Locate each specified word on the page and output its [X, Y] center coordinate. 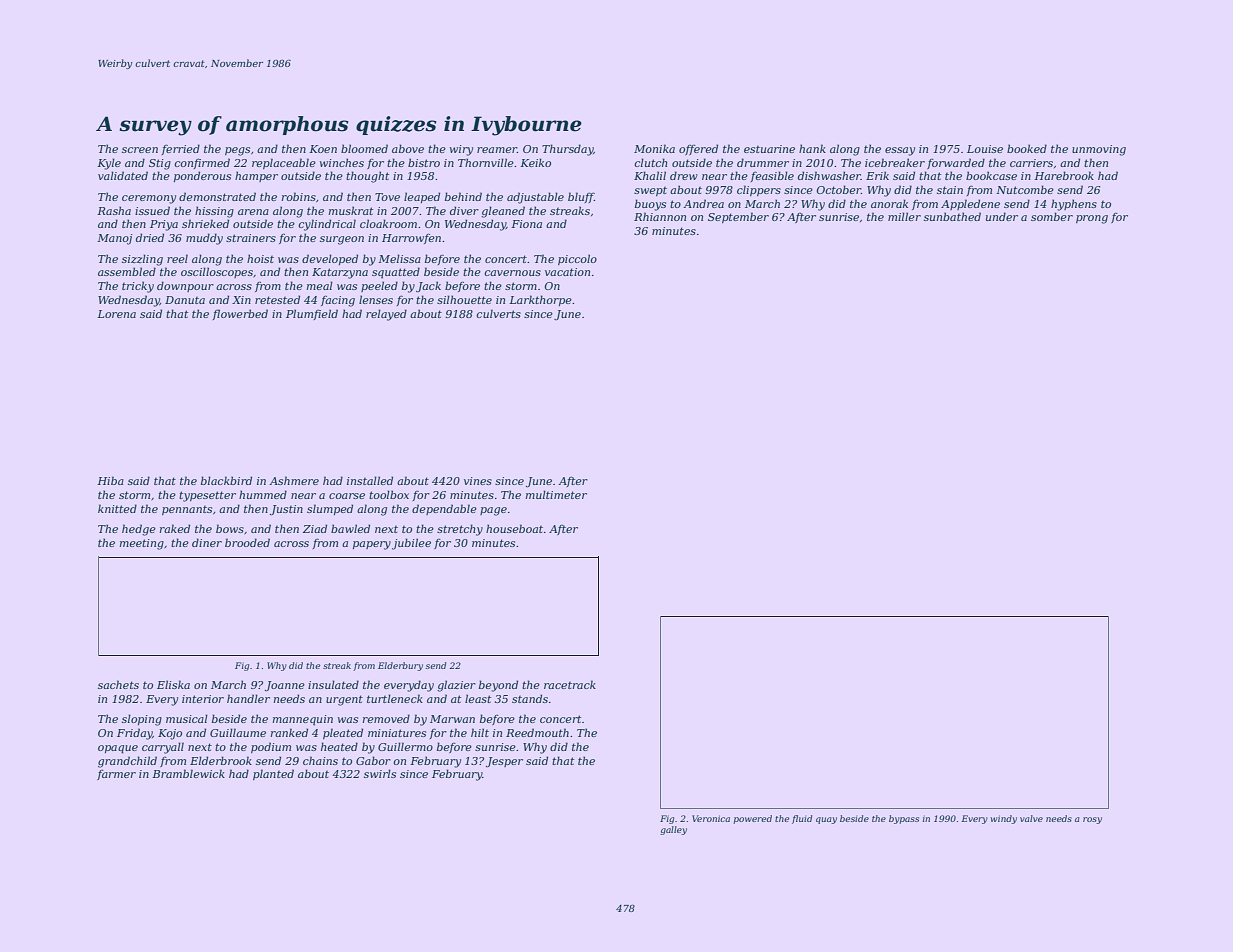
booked [1027, 148]
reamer [497, 150]
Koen [323, 149]
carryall [163, 748]
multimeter [556, 494]
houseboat [514, 528]
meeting [142, 544]
